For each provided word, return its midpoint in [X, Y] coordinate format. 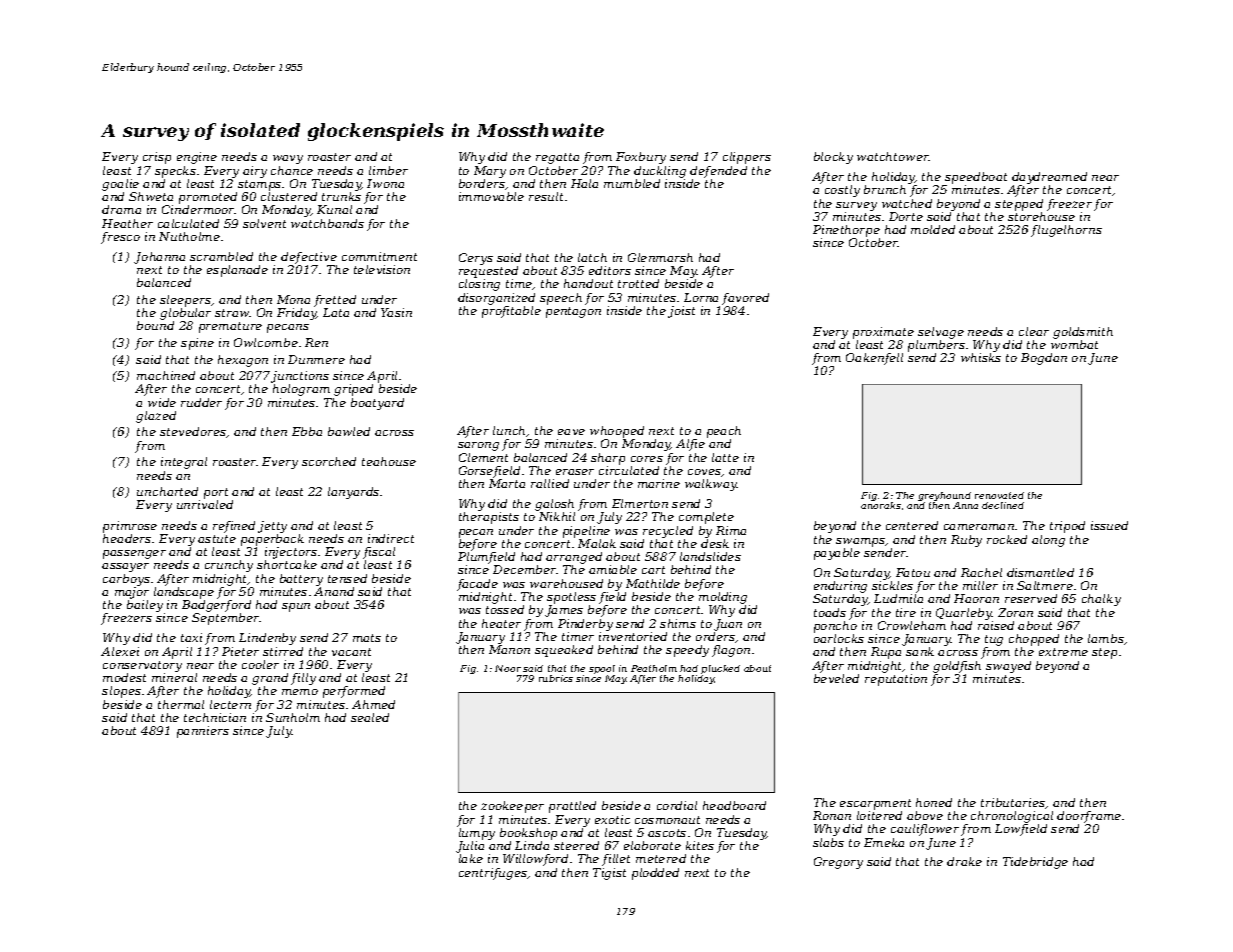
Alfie [690, 445]
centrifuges [493, 874]
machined [166, 375]
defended [718, 172]
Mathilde [653, 583]
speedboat [976, 178]
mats [367, 638]
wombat [1074, 344]
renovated [999, 495]
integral [184, 463]
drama [121, 209]
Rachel [981, 572]
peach [724, 432]
